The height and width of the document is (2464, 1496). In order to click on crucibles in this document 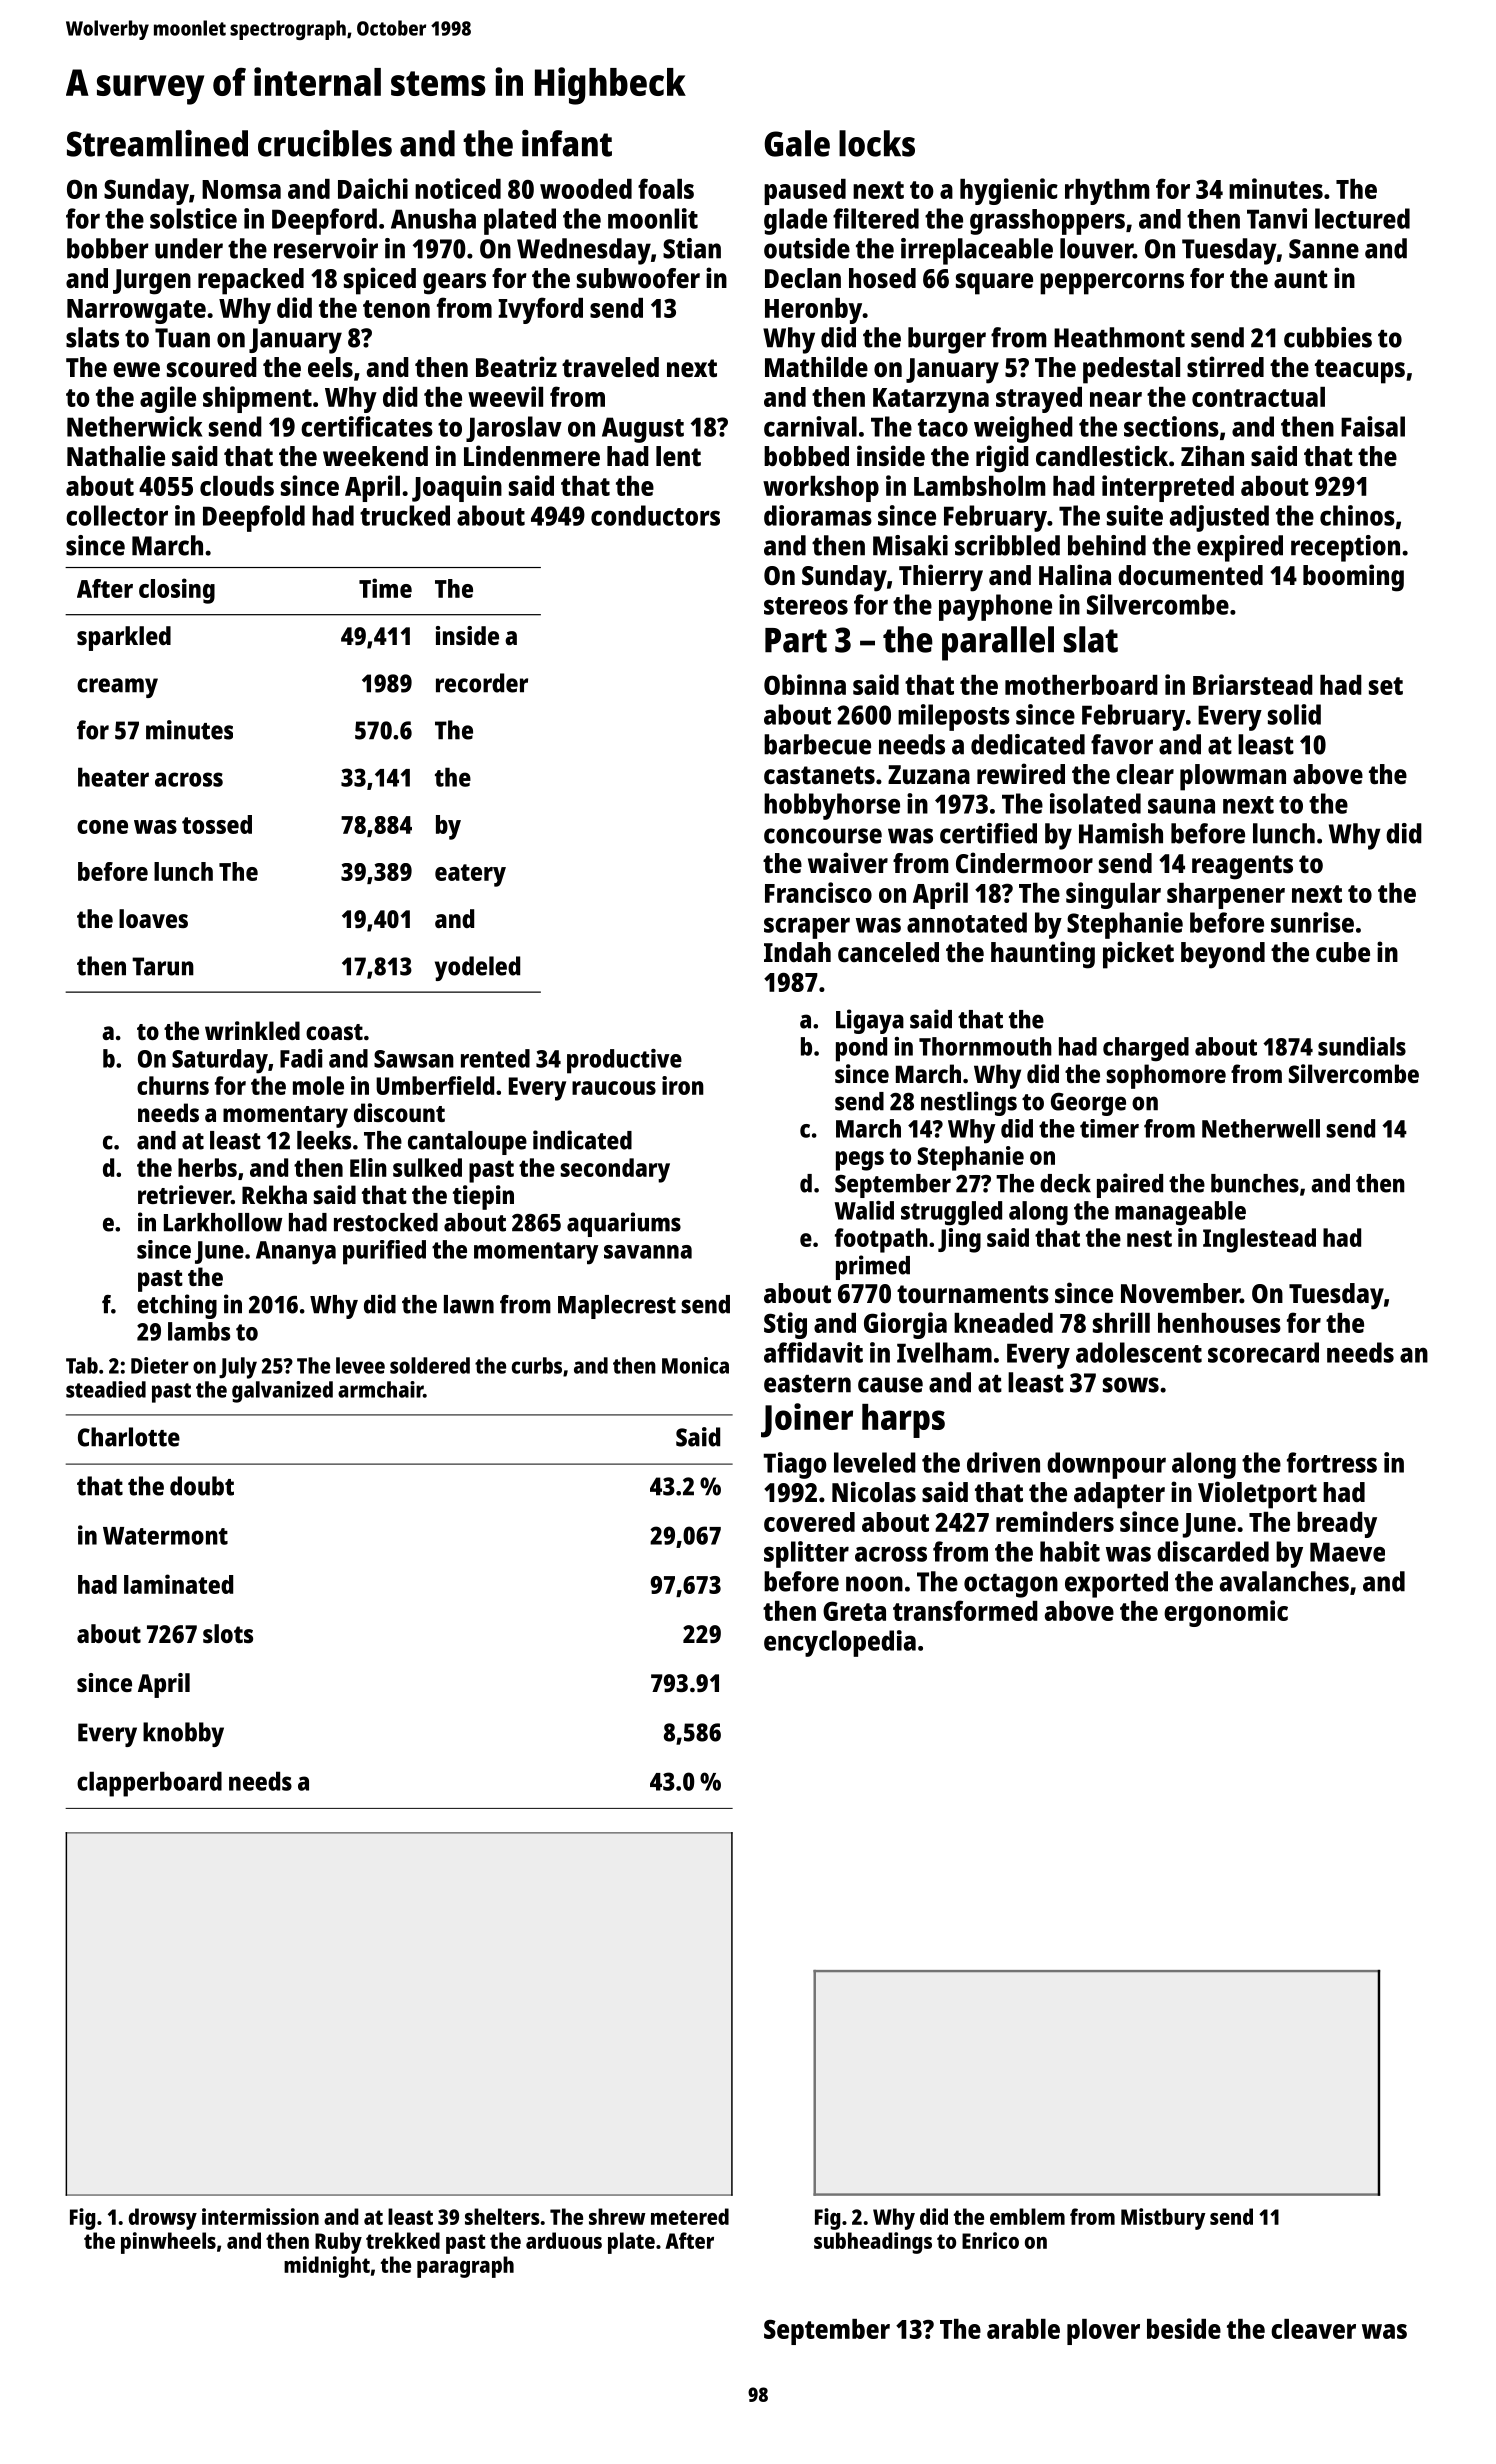, I will do `click(325, 143)`.
